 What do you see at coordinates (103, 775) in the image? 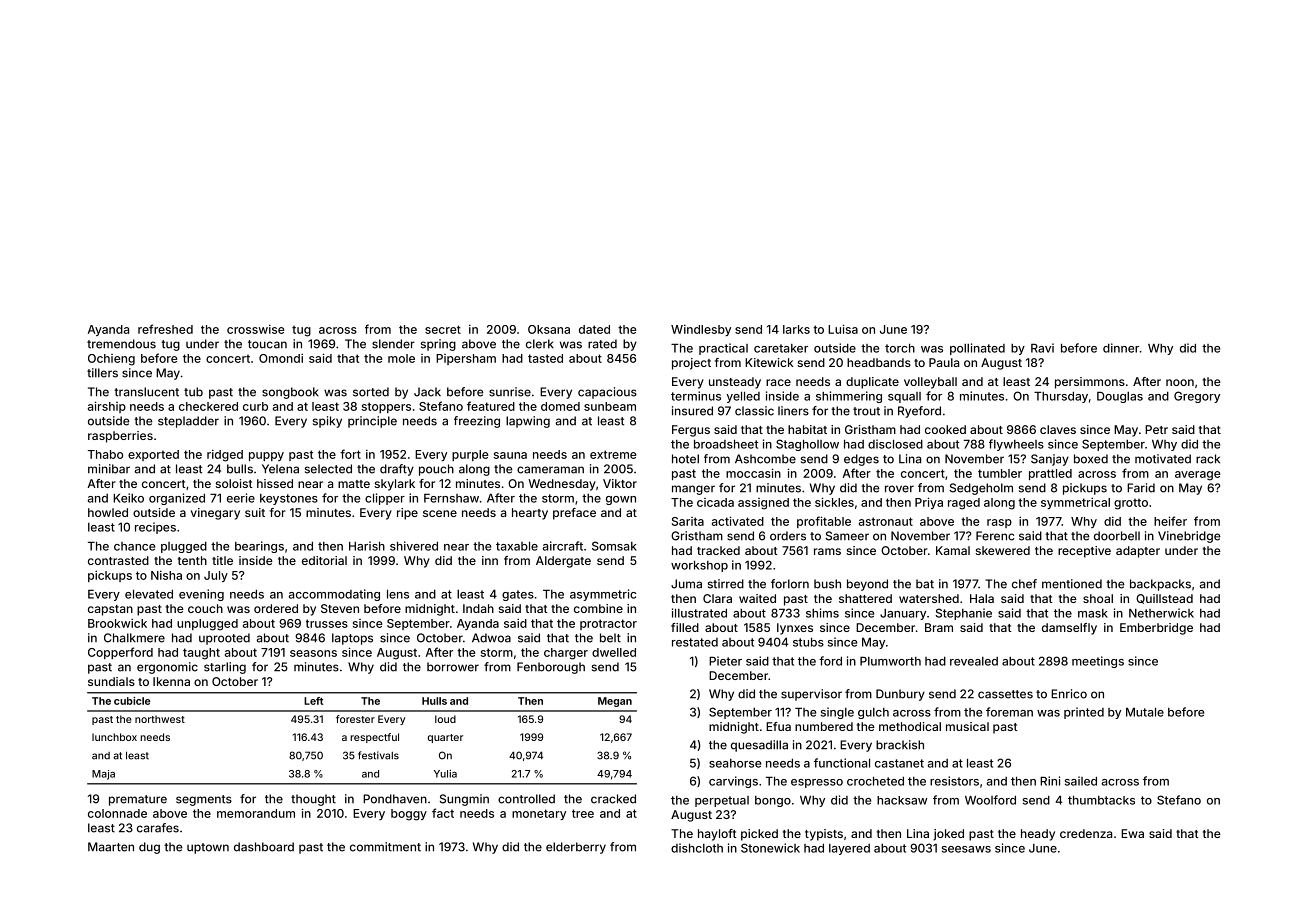
I see `Maja` at bounding box center [103, 775].
